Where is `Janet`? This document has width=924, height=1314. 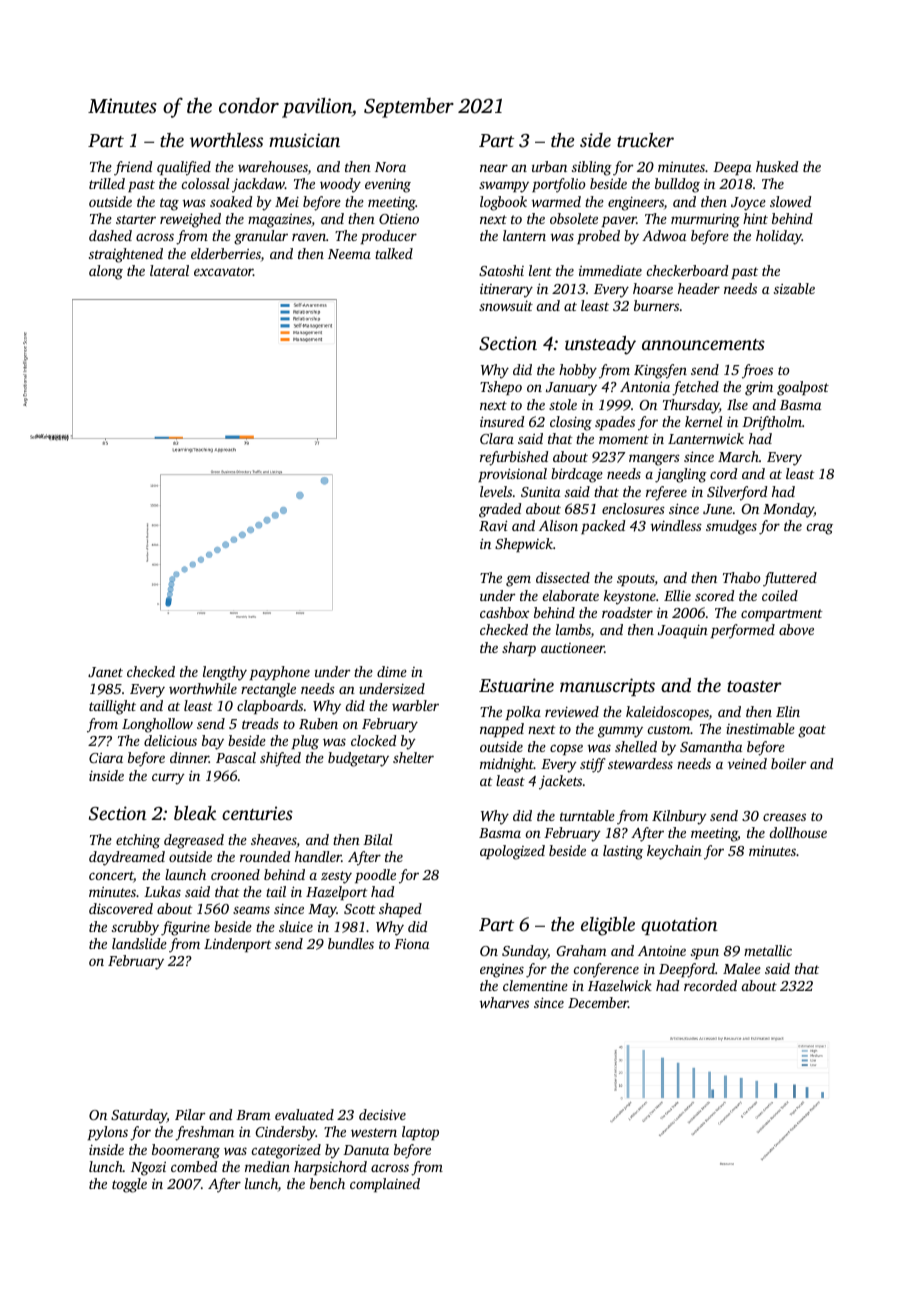 Janet is located at coordinates (105, 672).
